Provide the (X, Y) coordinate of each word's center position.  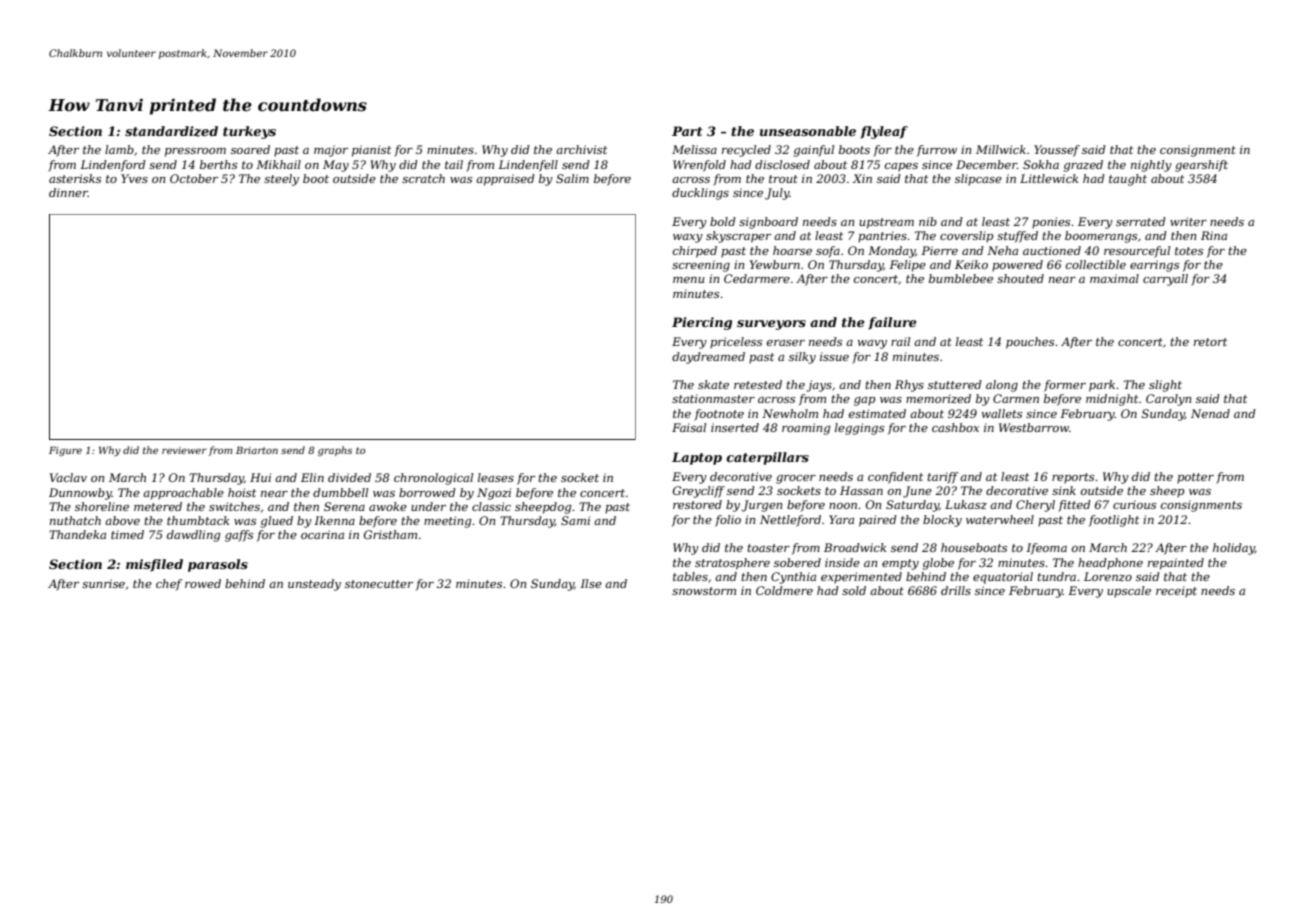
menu (689, 280)
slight (1165, 386)
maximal (1114, 278)
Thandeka (77, 534)
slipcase (978, 180)
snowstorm (704, 591)
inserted (735, 427)
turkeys (249, 132)
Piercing (702, 323)
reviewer (184, 450)
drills (956, 590)
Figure (65, 451)
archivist (581, 149)
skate (713, 384)
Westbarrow (1034, 427)
